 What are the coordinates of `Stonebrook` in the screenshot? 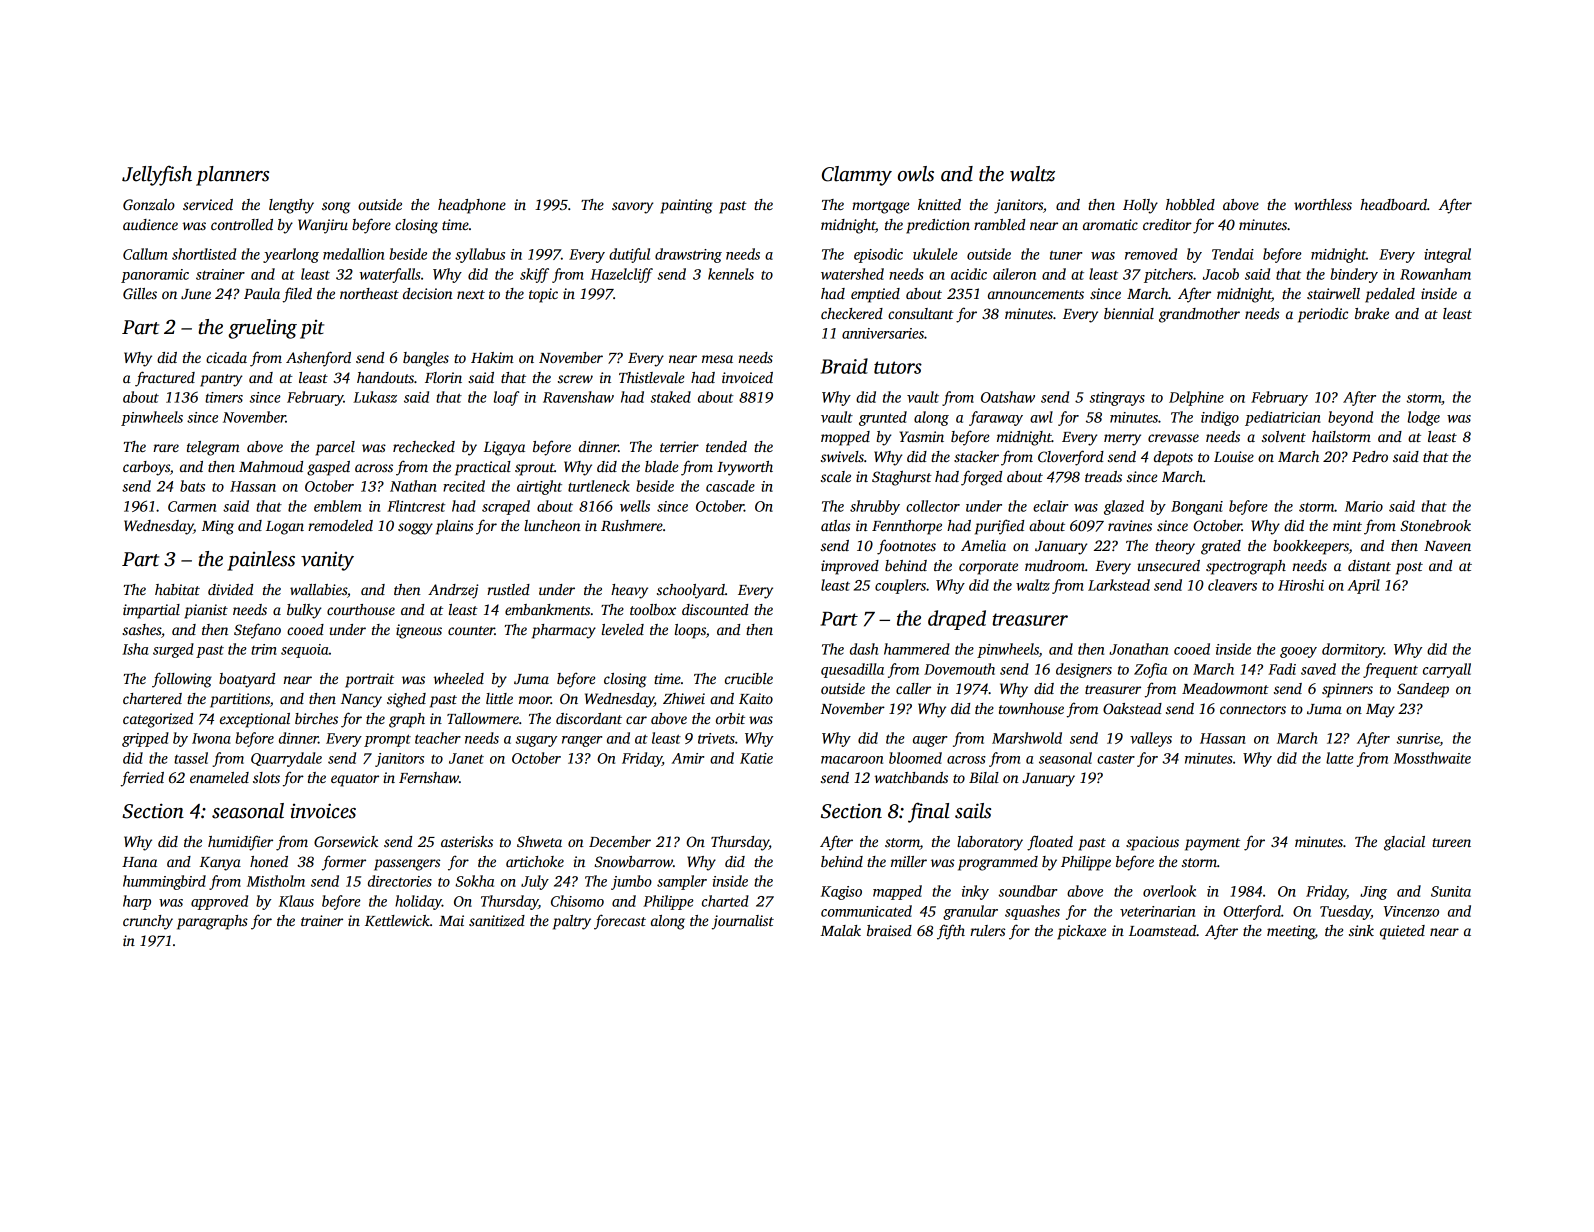 It's located at (1436, 525).
